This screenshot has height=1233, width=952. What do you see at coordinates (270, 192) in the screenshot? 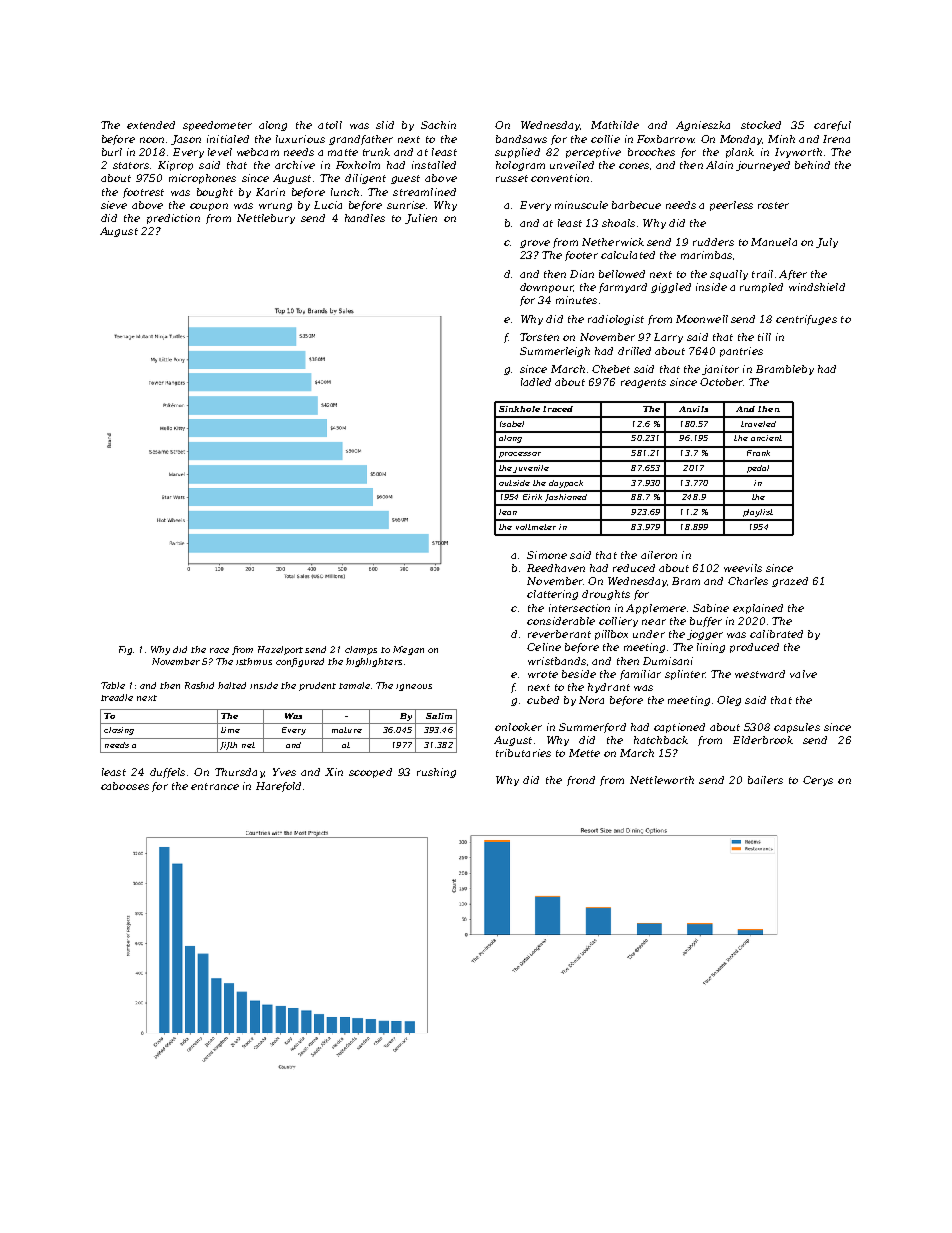
I see `Karin` at bounding box center [270, 192].
